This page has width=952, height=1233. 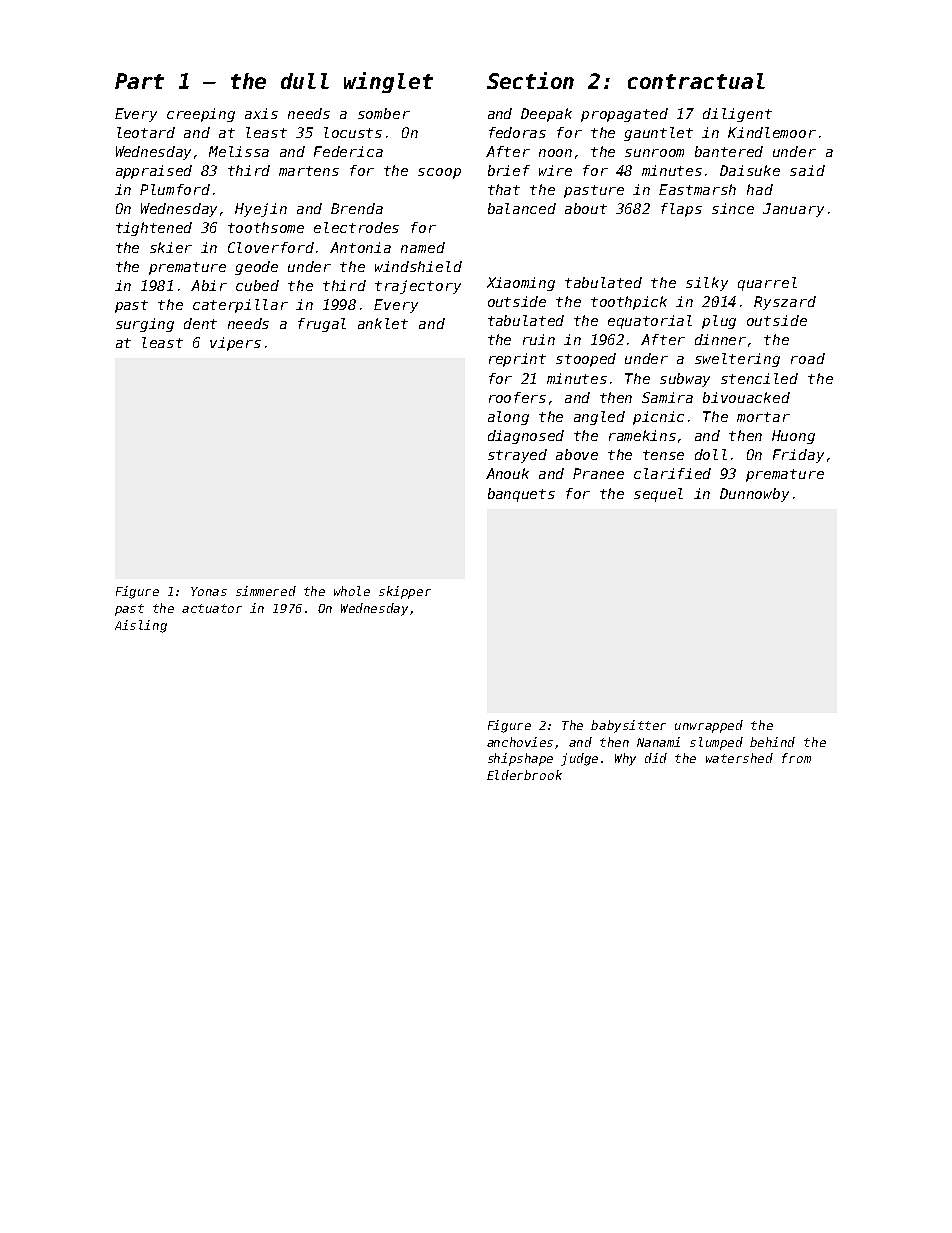 What do you see at coordinates (212, 608) in the page?
I see `actuator` at bounding box center [212, 608].
